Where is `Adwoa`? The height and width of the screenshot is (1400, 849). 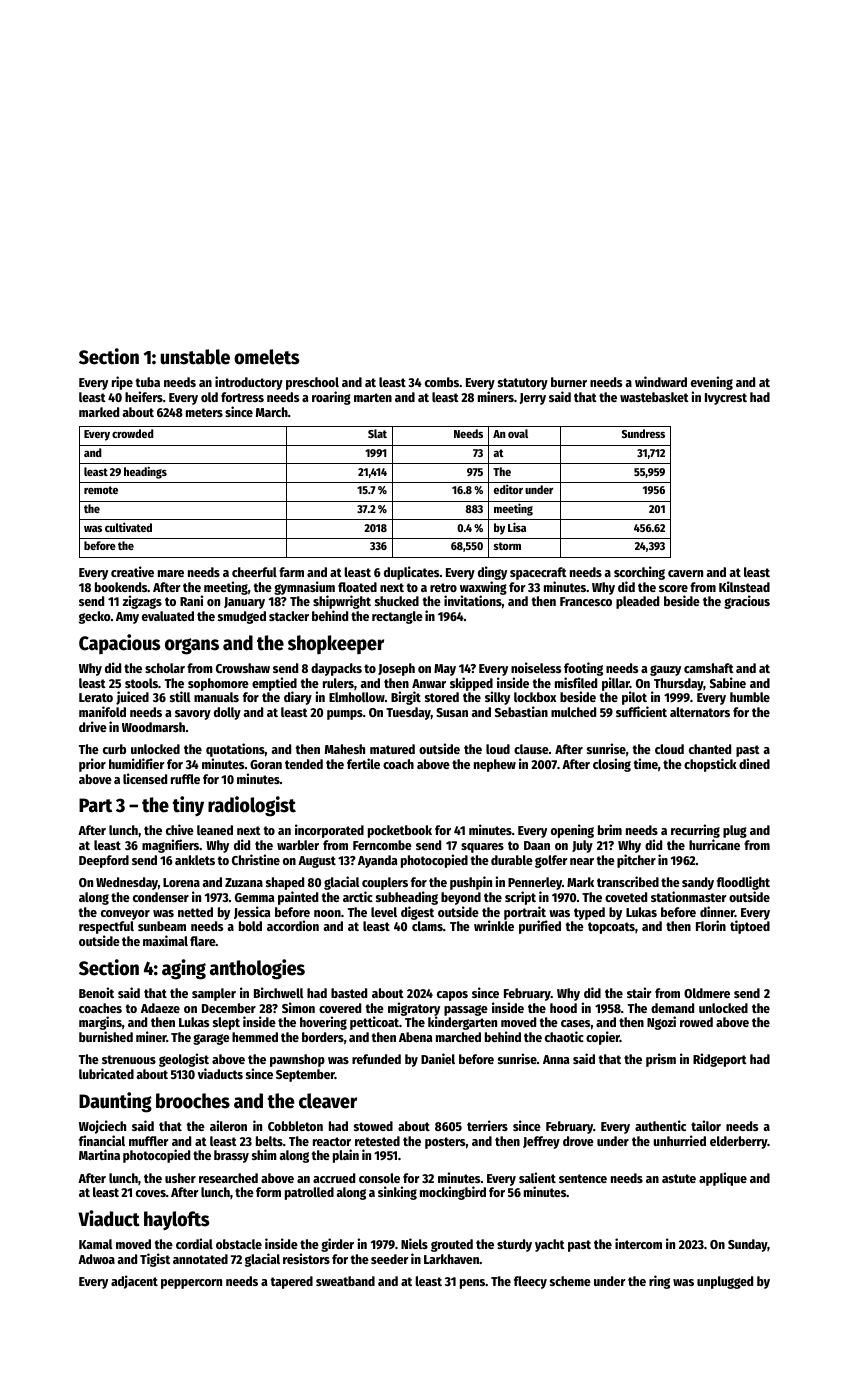 Adwoa is located at coordinates (96, 1259).
